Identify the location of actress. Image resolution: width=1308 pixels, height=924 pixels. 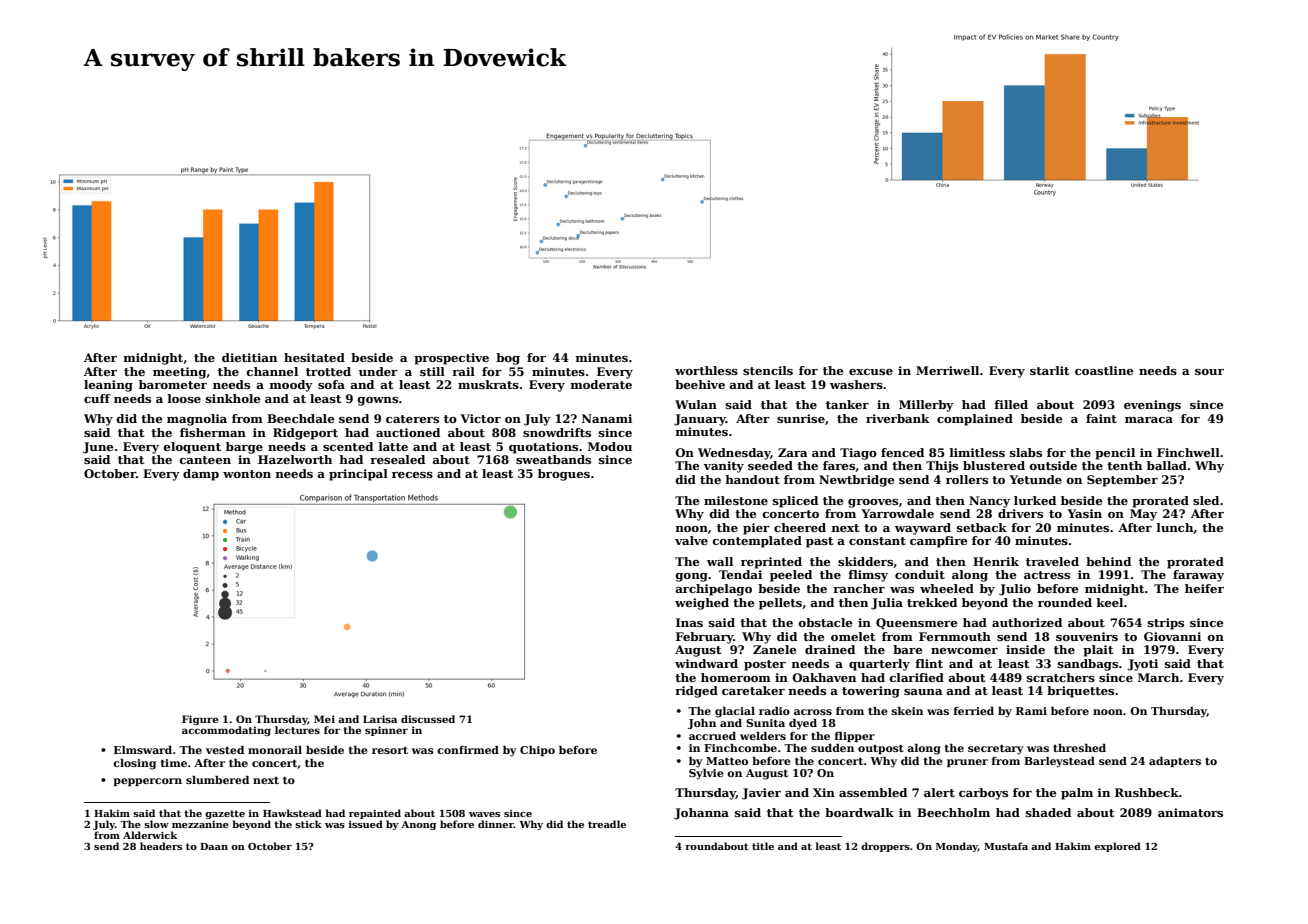
(1047, 575).
